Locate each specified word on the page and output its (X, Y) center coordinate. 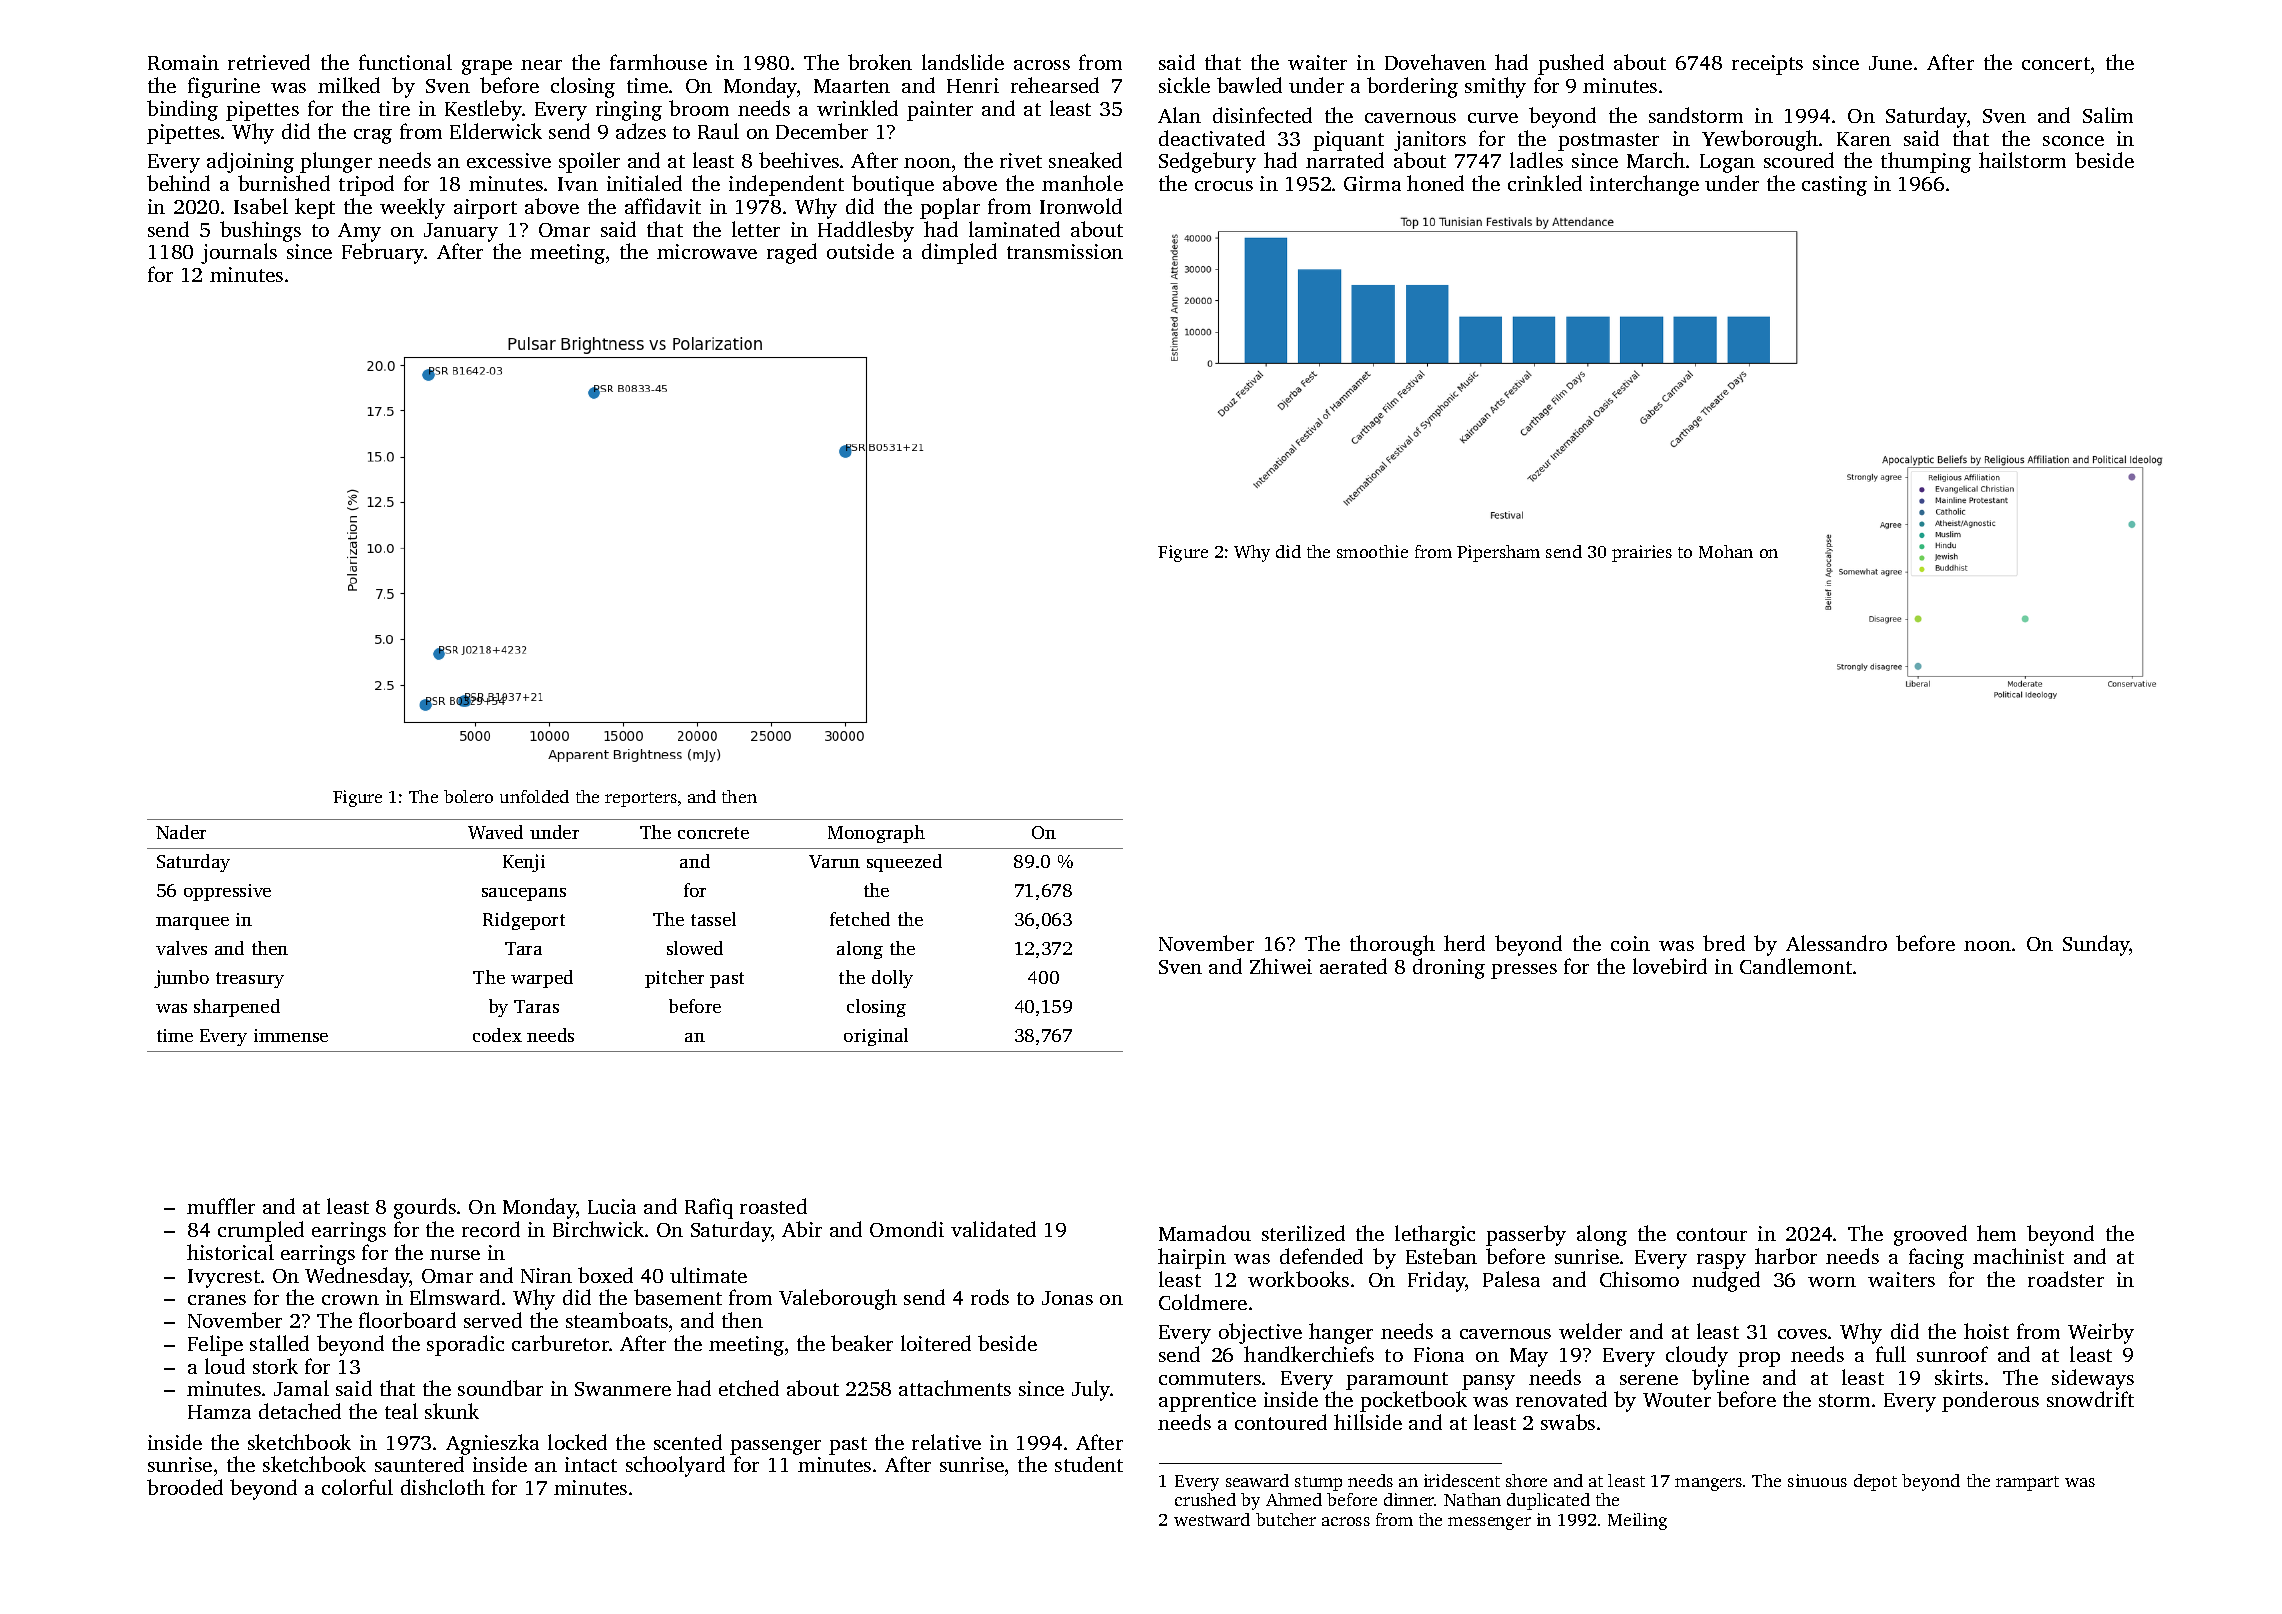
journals (239, 253)
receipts (1767, 65)
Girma (1372, 183)
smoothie (1372, 551)
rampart (2027, 1483)
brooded (185, 1487)
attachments (955, 1388)
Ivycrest (224, 1278)
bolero (468, 796)
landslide (963, 62)
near (541, 65)
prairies (1642, 553)
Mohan (1726, 551)
